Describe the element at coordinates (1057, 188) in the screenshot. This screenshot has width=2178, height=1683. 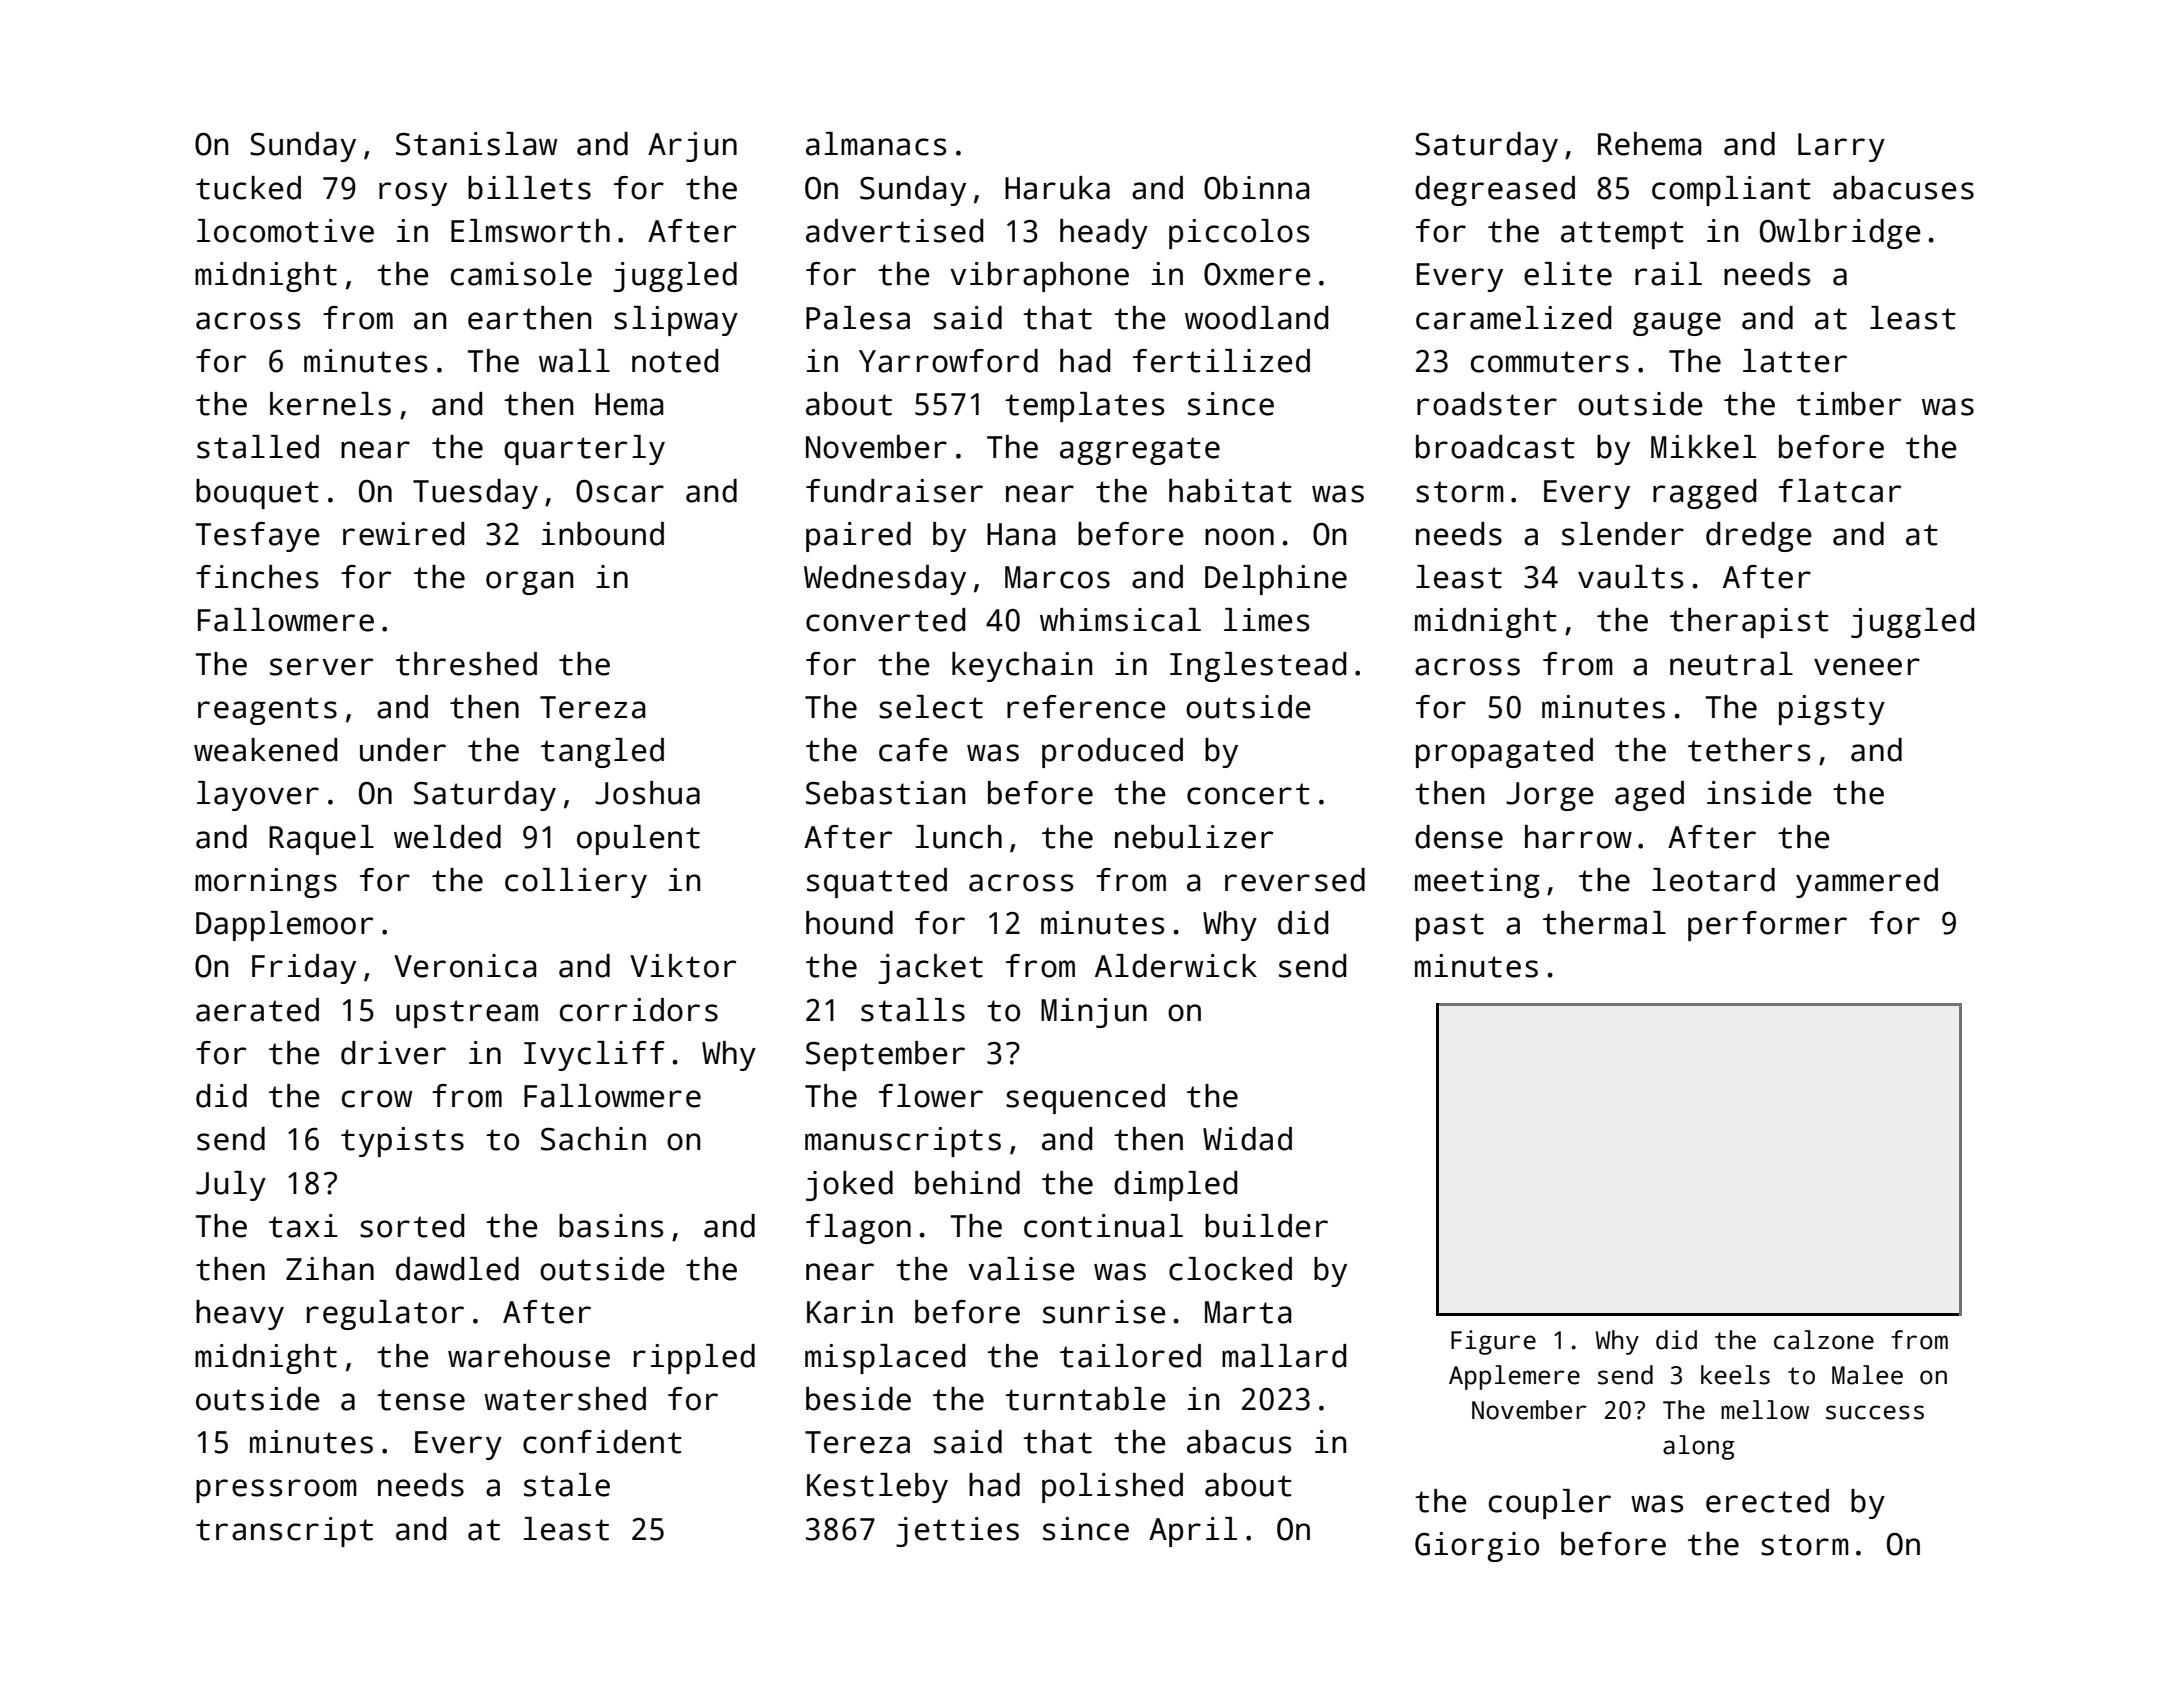
I see `Haruka` at that location.
